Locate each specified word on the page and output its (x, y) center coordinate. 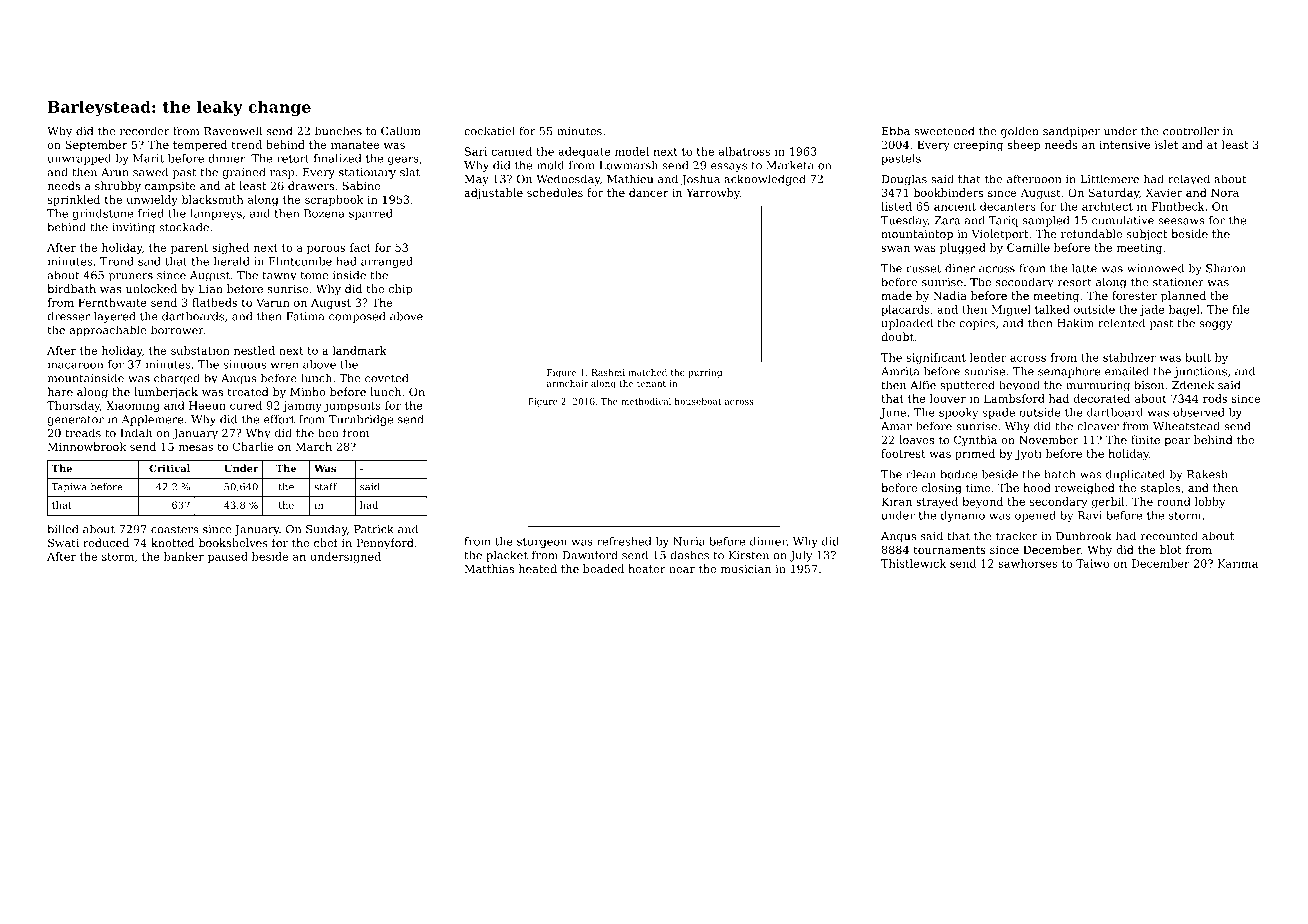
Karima (1238, 563)
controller (1191, 131)
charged (177, 379)
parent (189, 249)
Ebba (896, 131)
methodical (646, 401)
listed (896, 206)
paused (228, 557)
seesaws (1181, 221)
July (801, 556)
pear (1177, 442)
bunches (338, 131)
